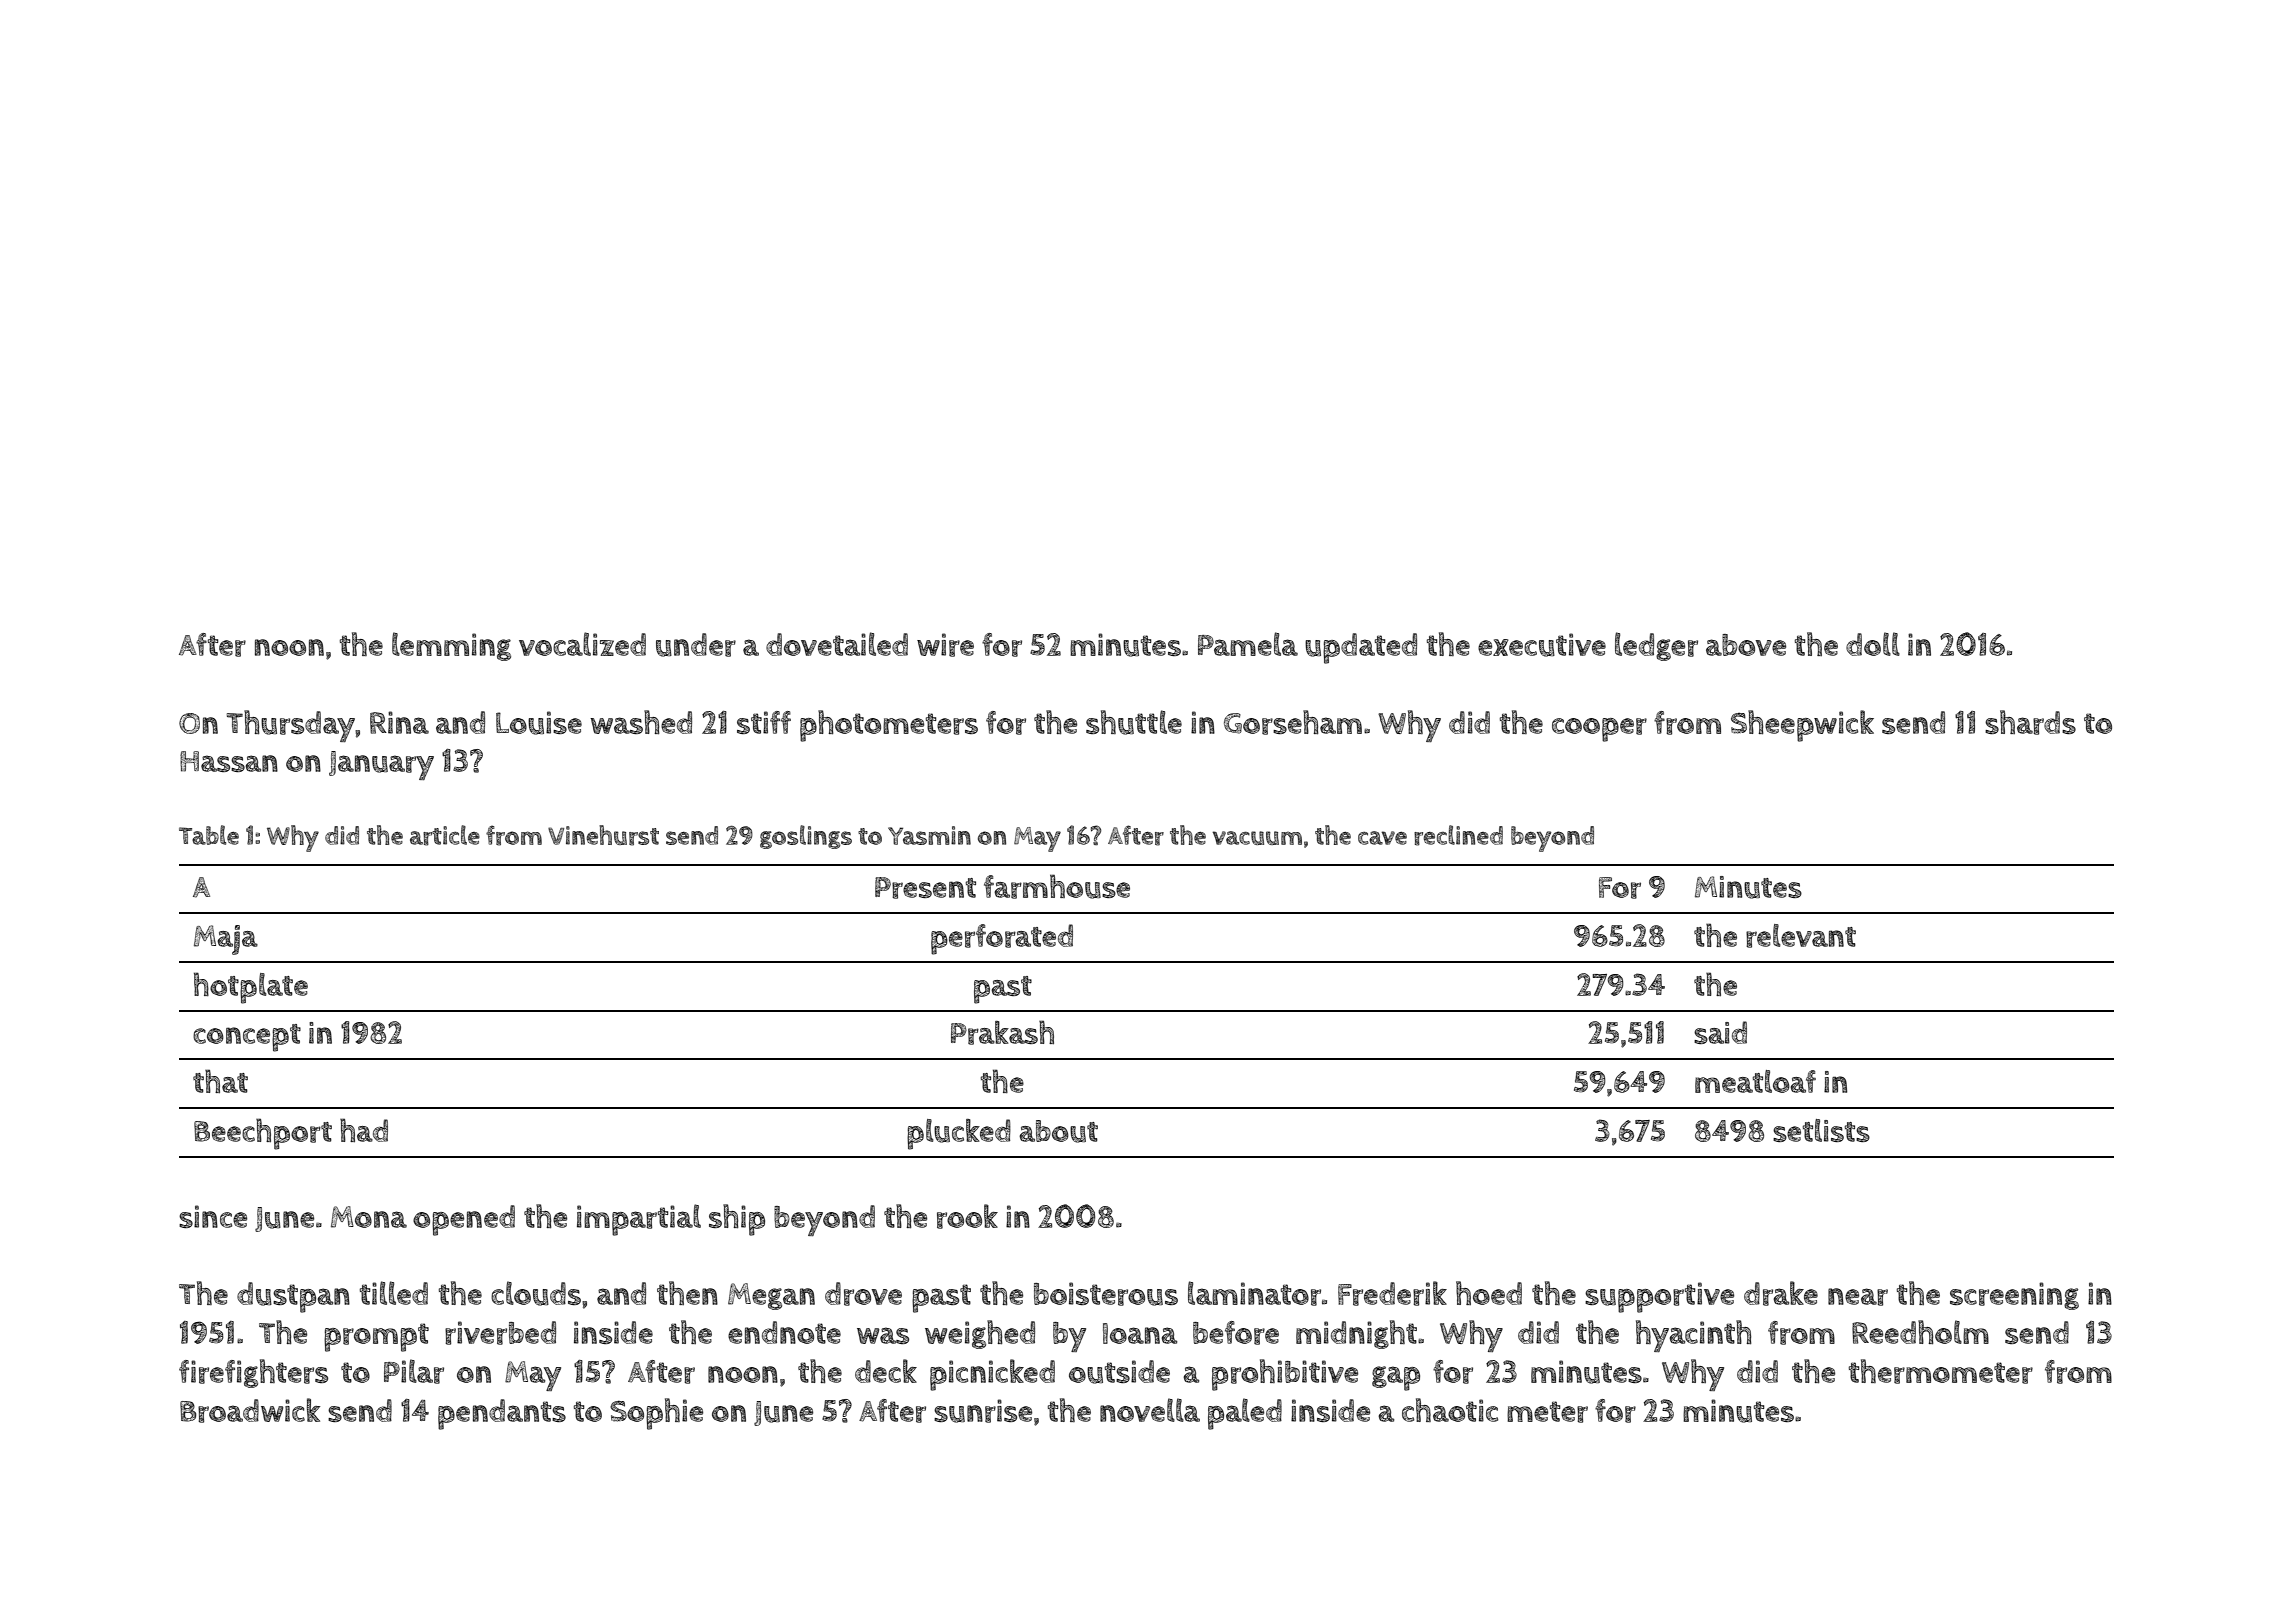  What do you see at coordinates (394, 1293) in the document?
I see `tilled` at bounding box center [394, 1293].
